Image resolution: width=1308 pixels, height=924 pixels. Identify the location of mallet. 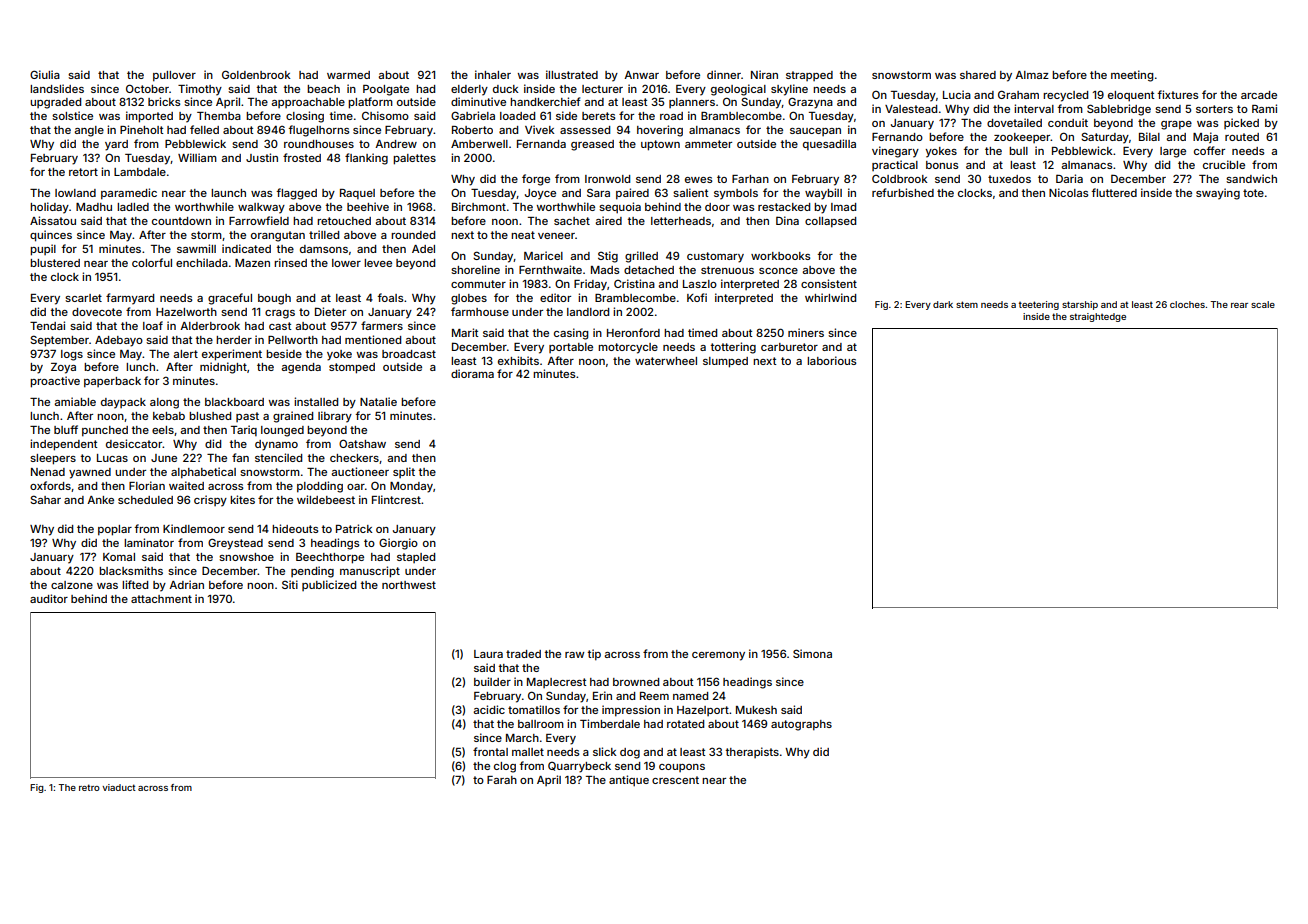
(528, 752).
